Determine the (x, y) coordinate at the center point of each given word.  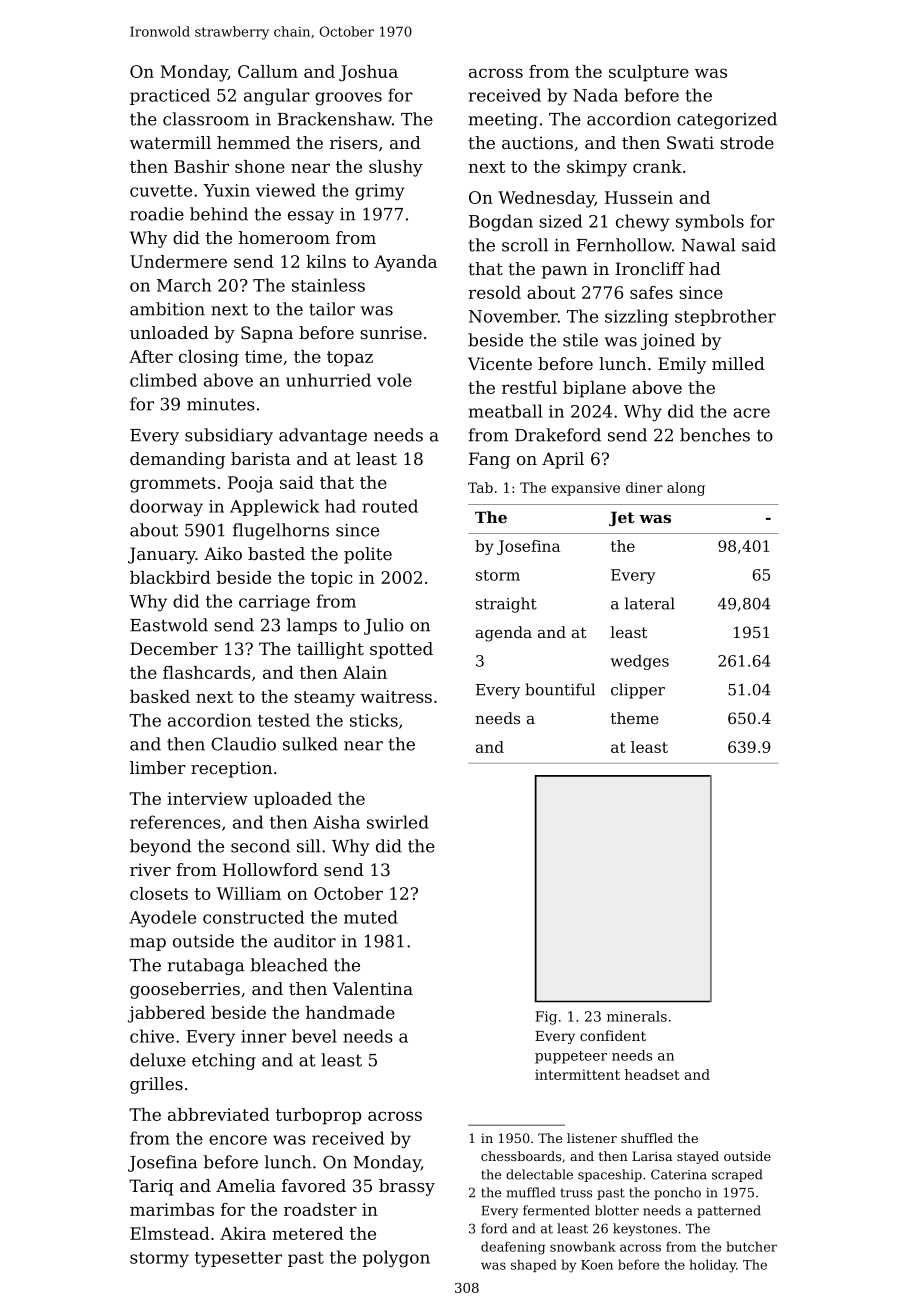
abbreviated (219, 1114)
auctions (537, 142)
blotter (617, 1210)
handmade (350, 1012)
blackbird (170, 577)
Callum (268, 71)
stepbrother (725, 317)
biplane (594, 389)
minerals (637, 1016)
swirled (398, 822)
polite (368, 555)
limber (158, 767)
